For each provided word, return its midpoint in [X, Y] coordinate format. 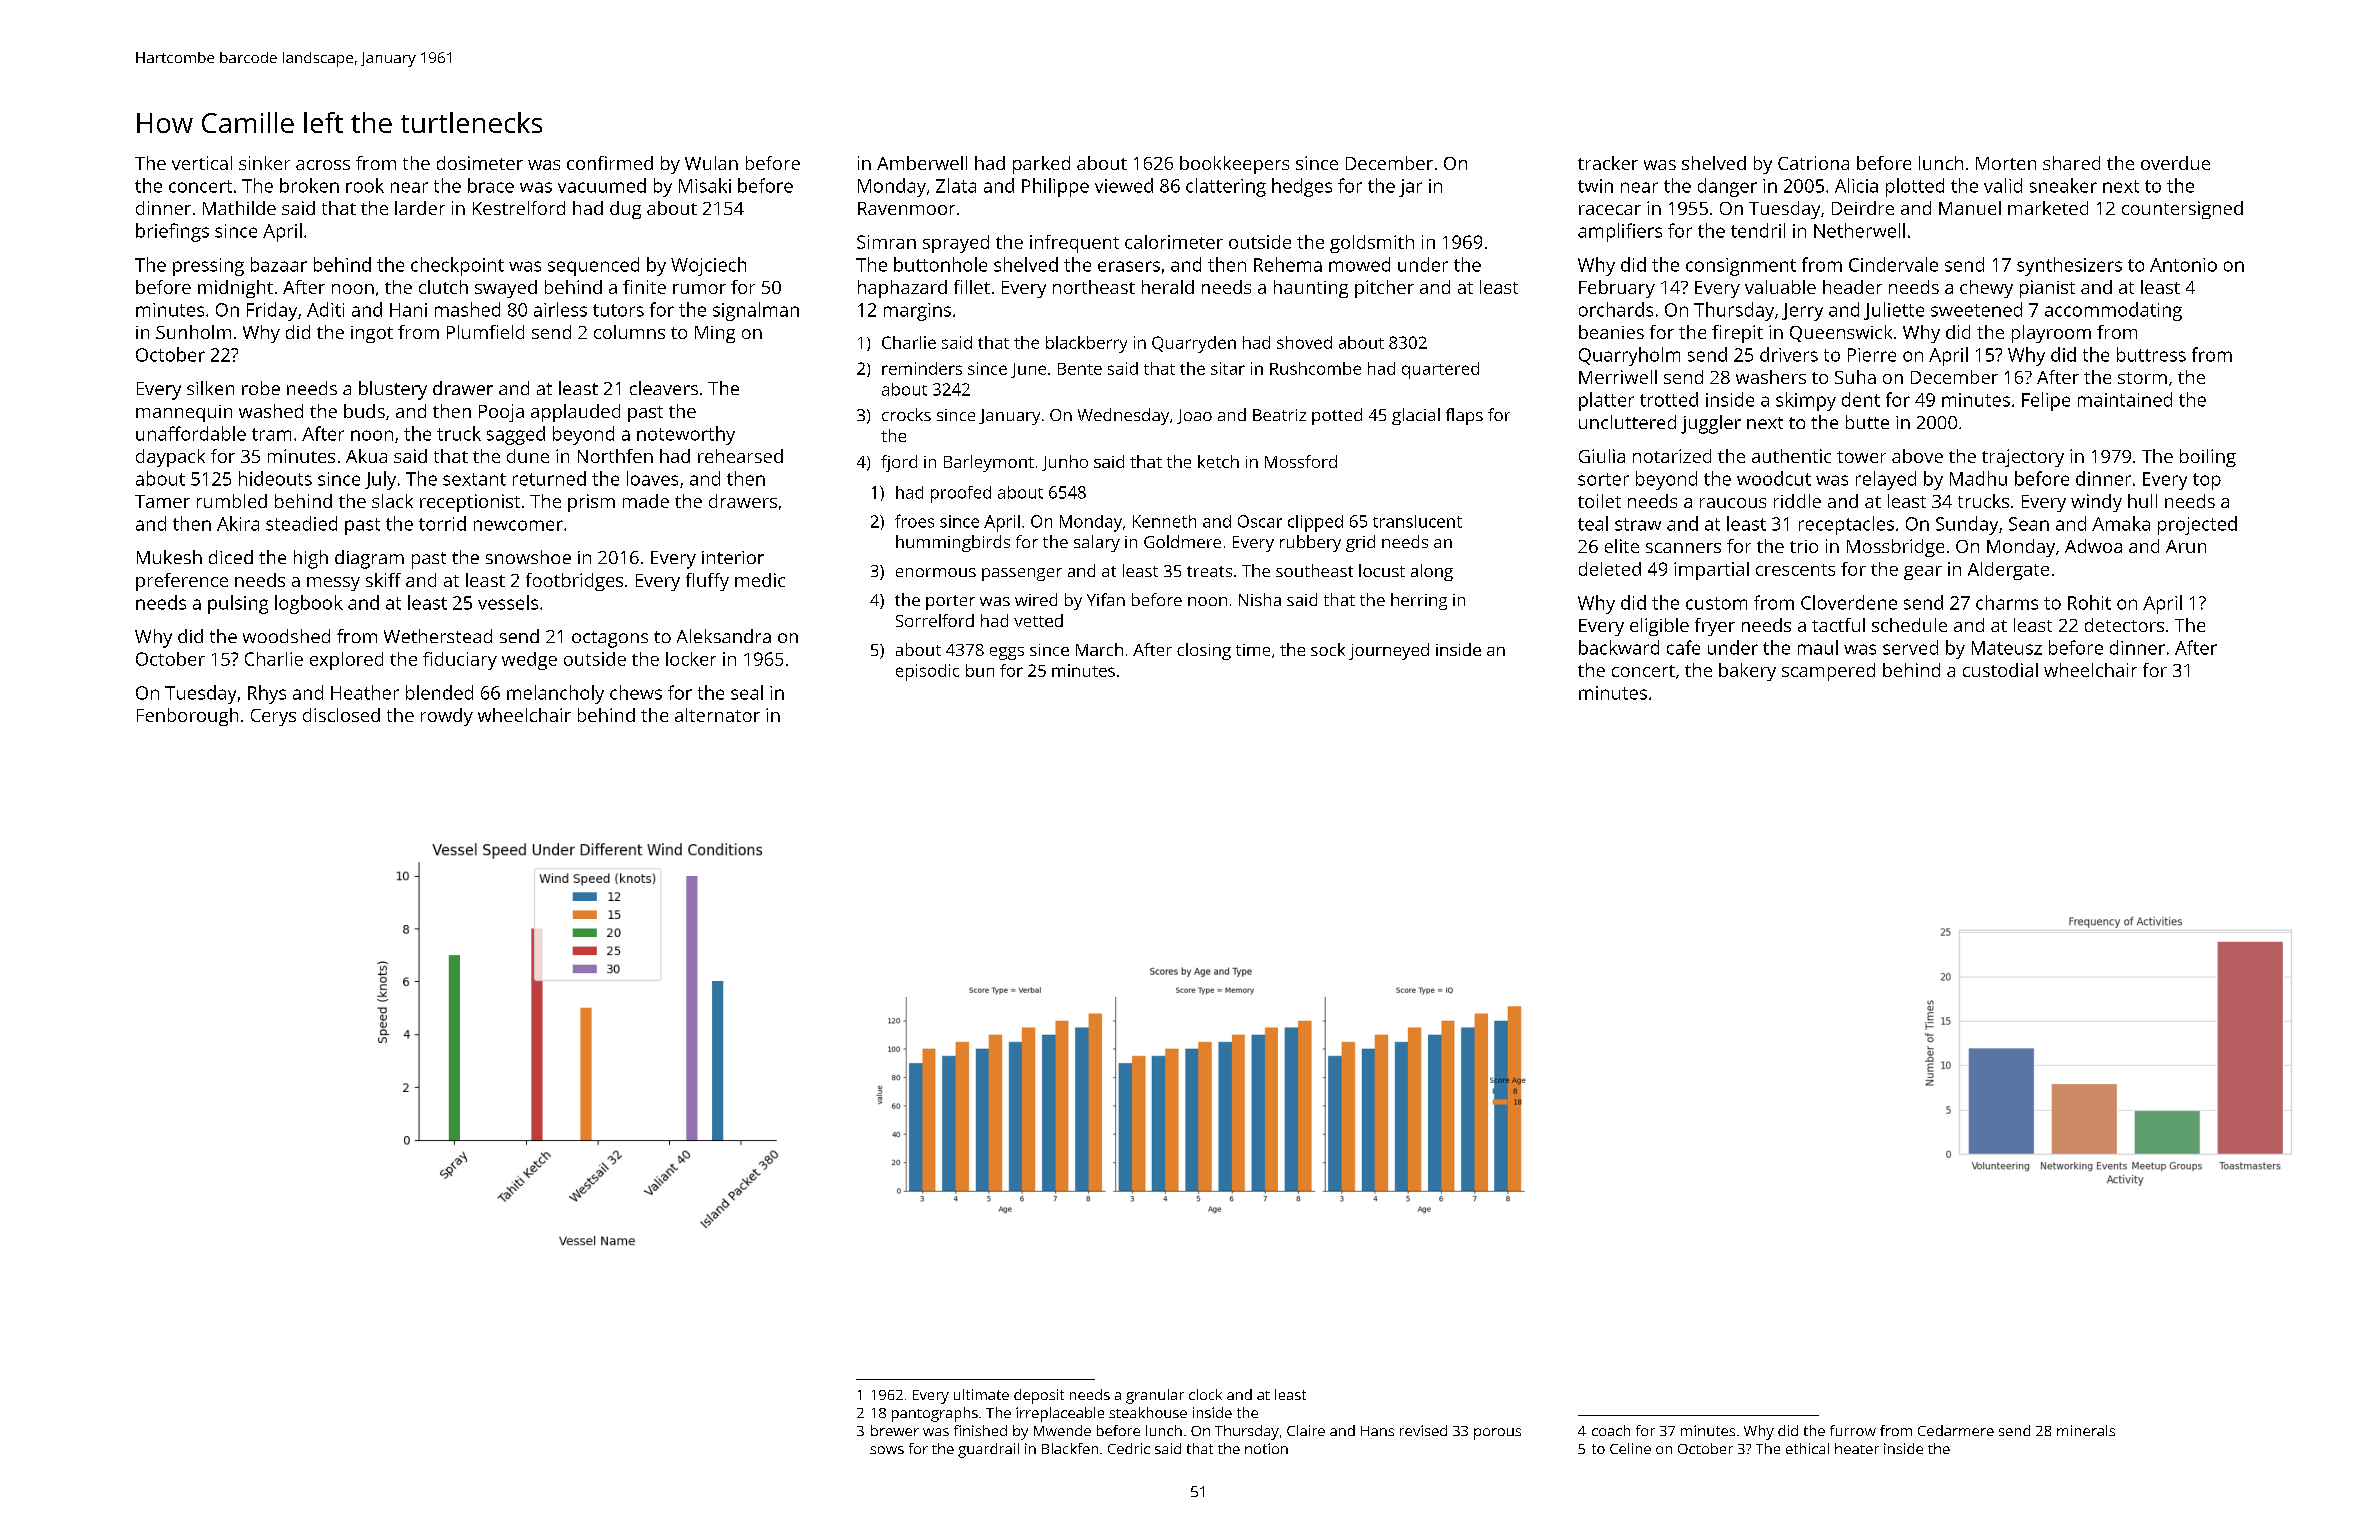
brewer [895, 1430]
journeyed [1389, 651]
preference [182, 582]
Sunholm [193, 332]
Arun [2186, 546]
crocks [906, 414]
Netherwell [1859, 230]
